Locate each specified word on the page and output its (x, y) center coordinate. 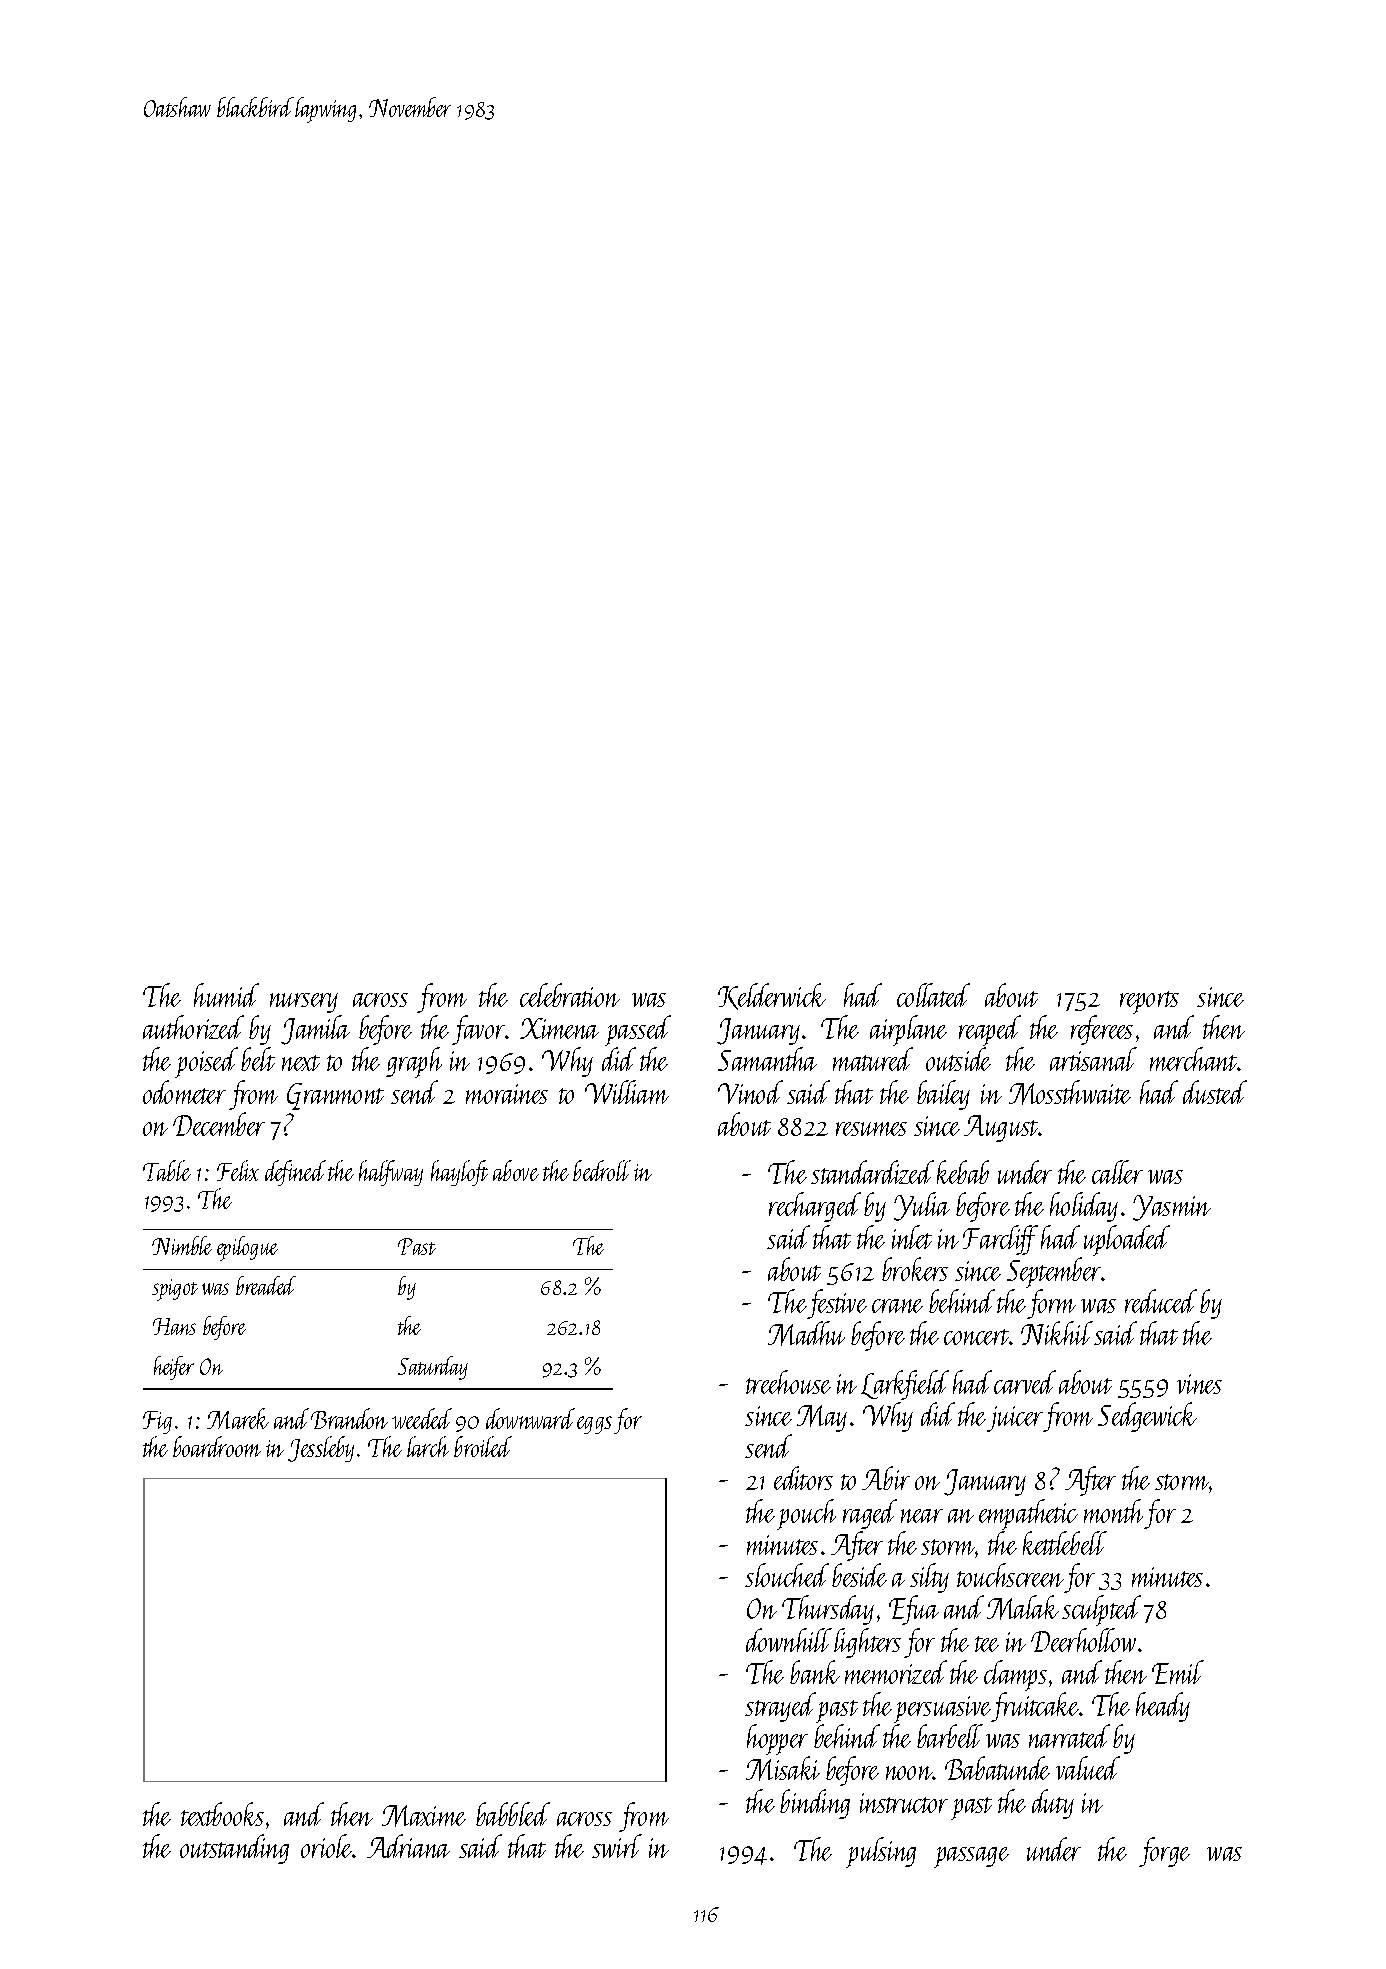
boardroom (217, 1446)
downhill (789, 1640)
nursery (304, 1003)
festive (837, 1304)
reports (1149, 1002)
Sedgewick (1147, 1417)
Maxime (424, 1816)
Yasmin (1172, 1208)
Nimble (182, 1245)
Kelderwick (772, 996)
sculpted (1101, 1610)
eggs (594, 1425)
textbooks (222, 1814)
